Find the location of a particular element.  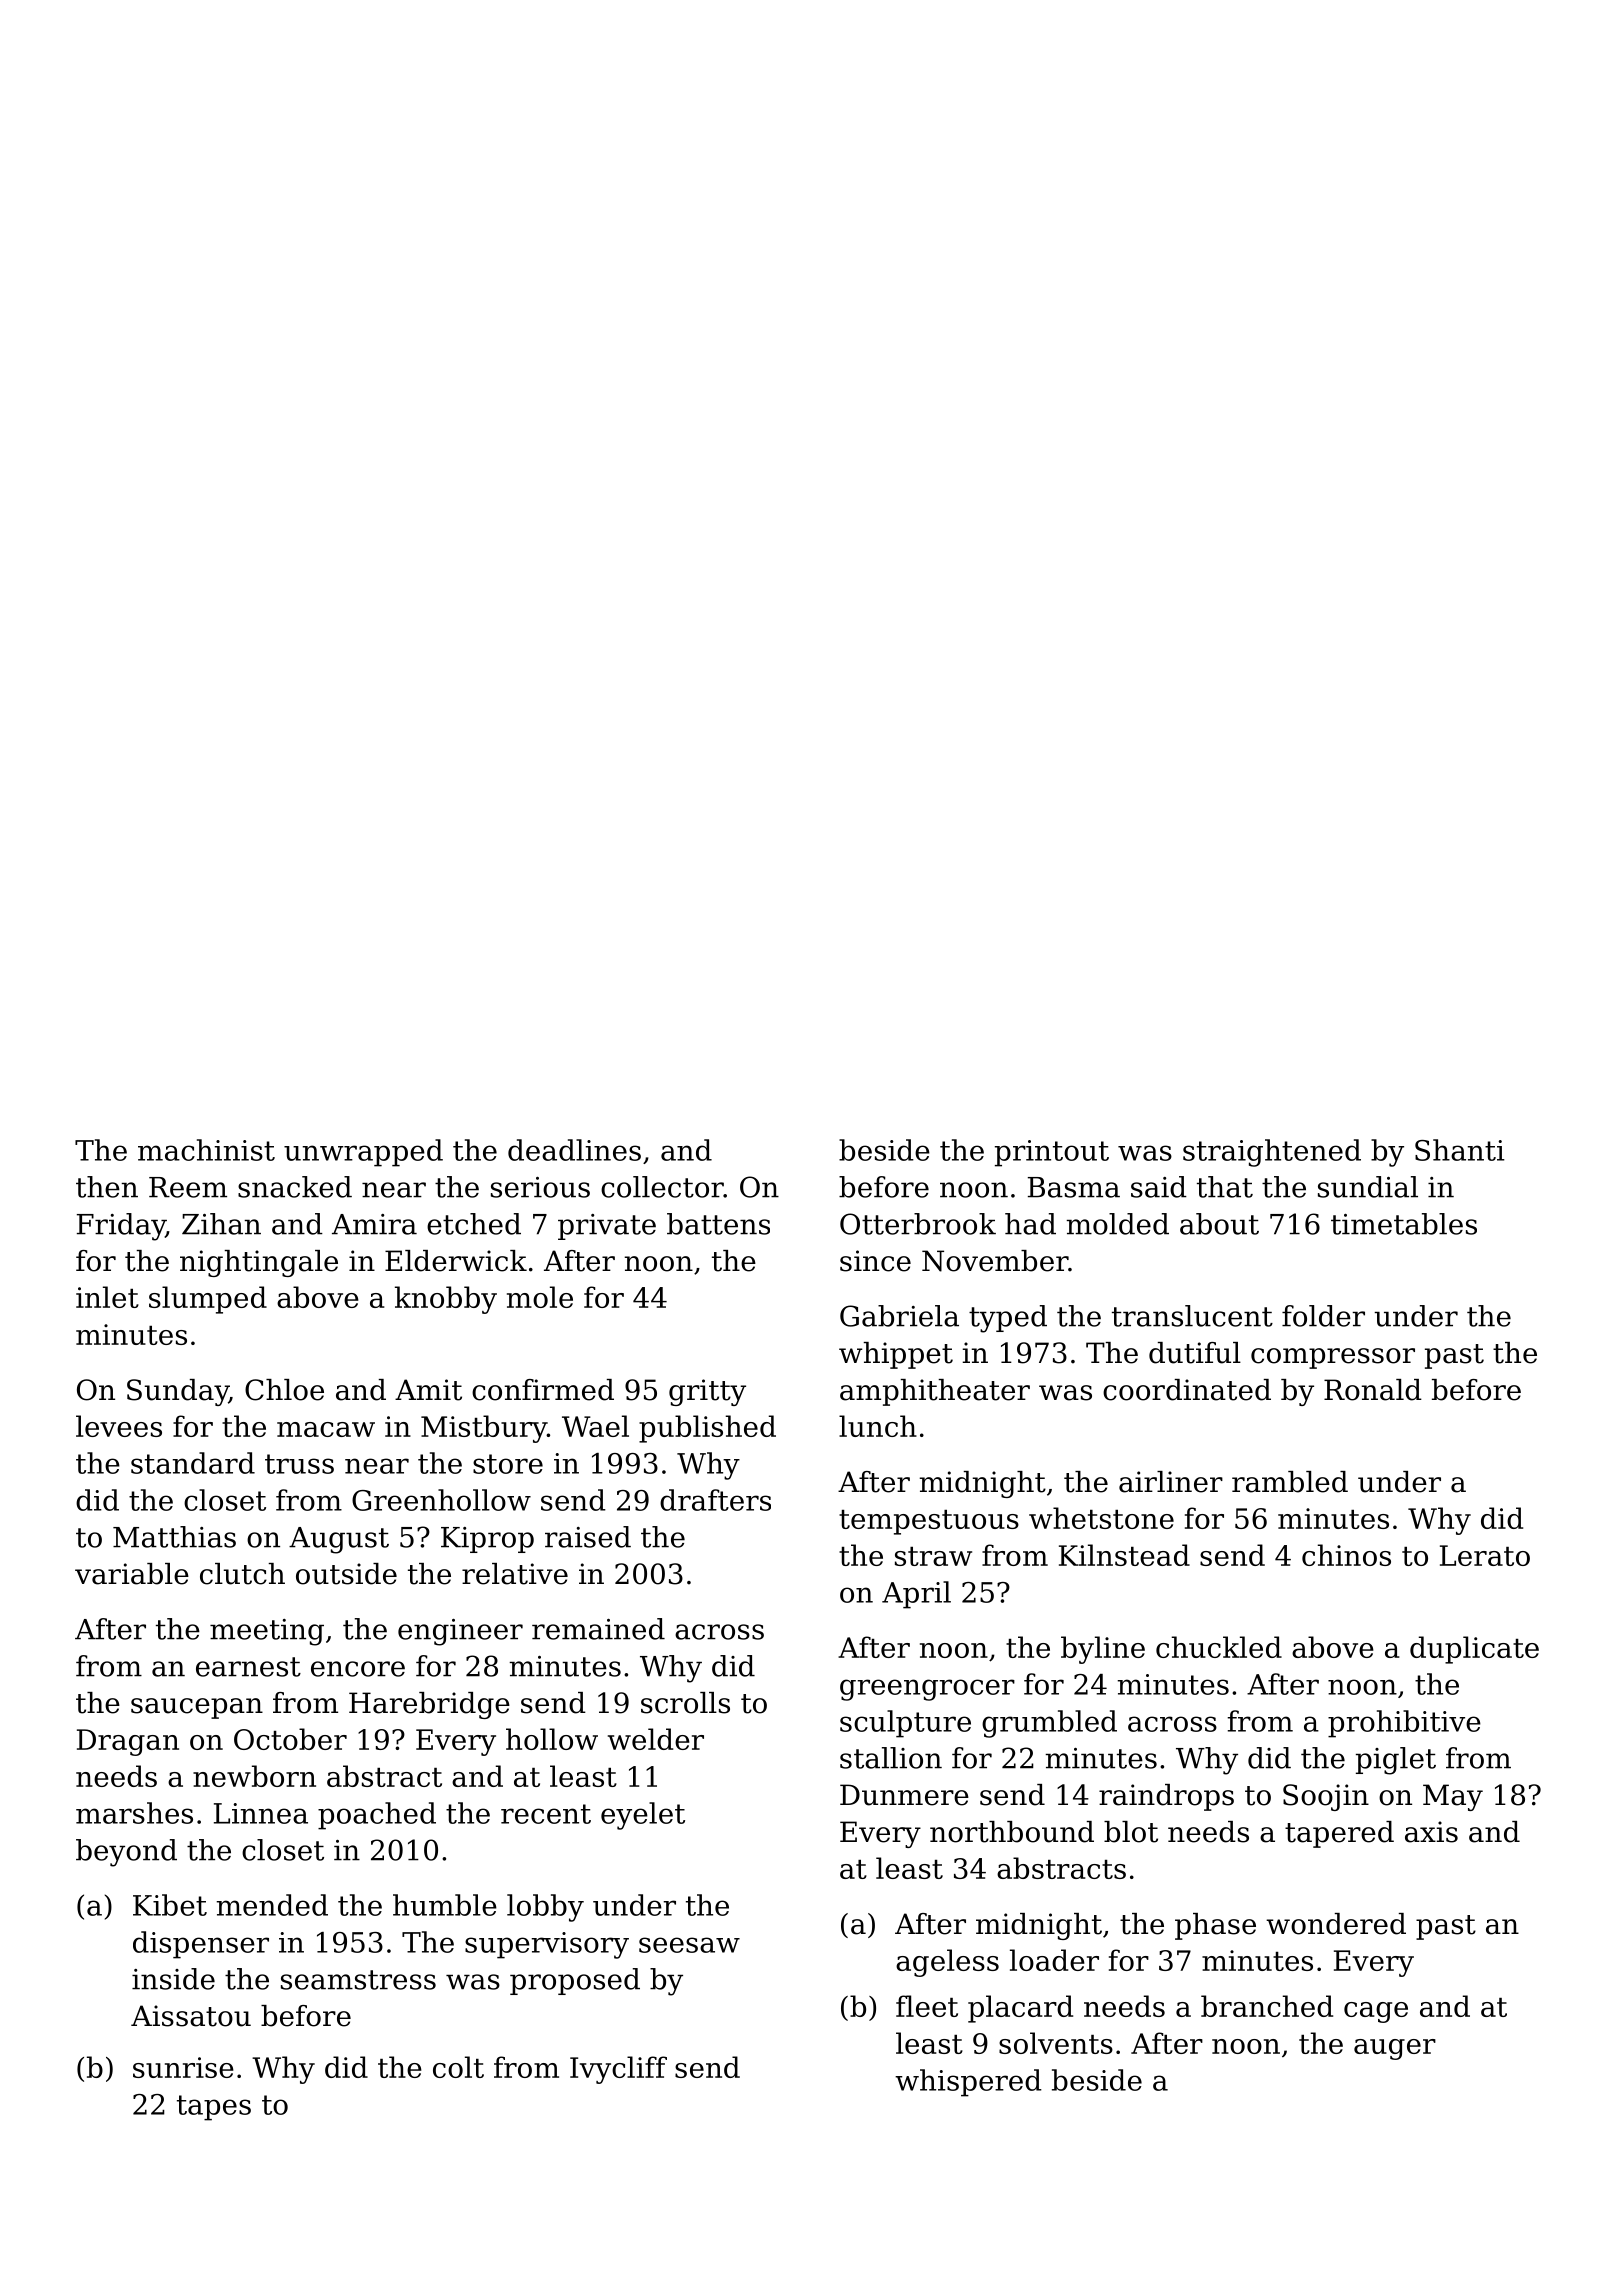

April is located at coordinates (916, 1595).
